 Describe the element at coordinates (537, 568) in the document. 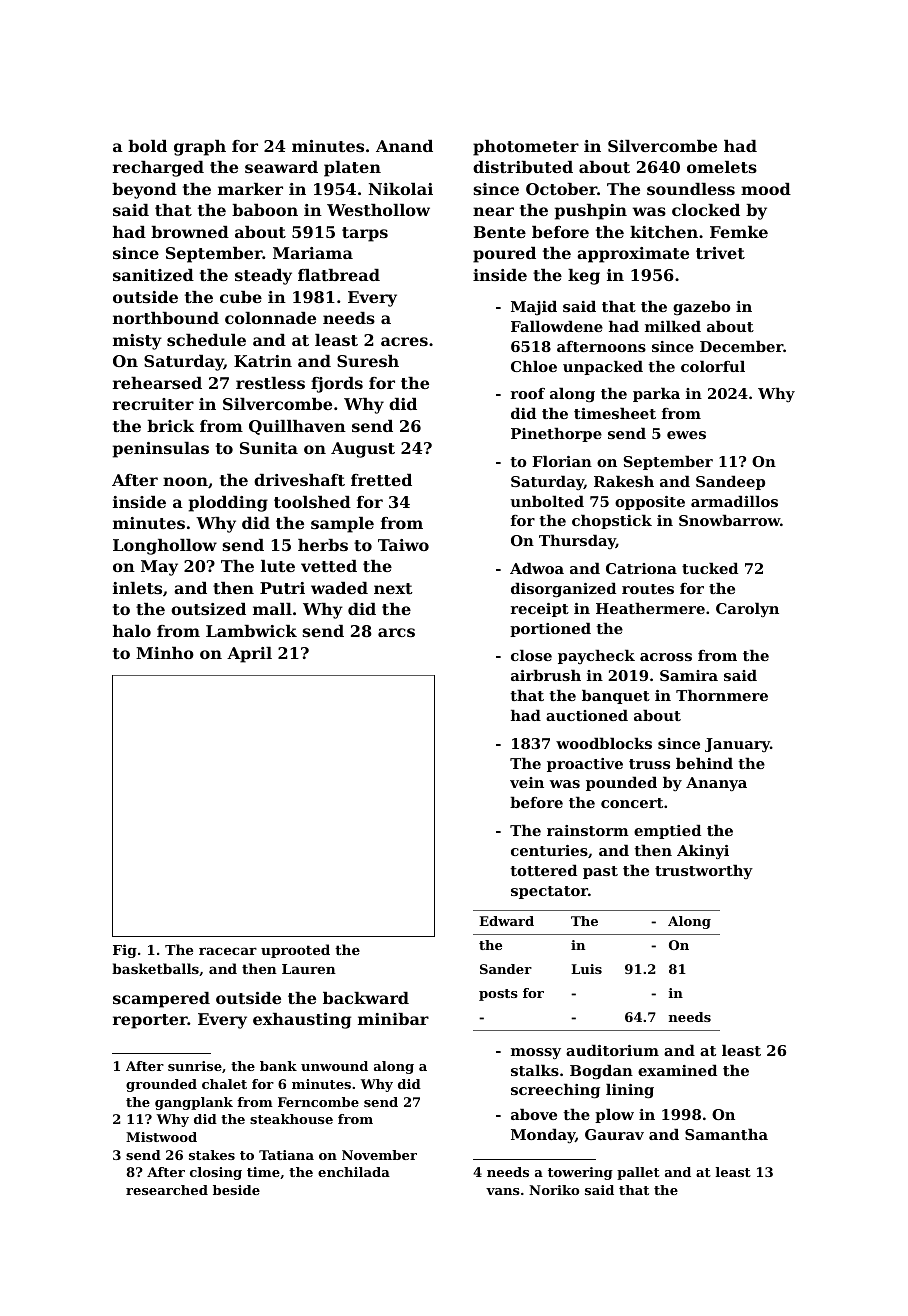

I see `Adwoa` at that location.
